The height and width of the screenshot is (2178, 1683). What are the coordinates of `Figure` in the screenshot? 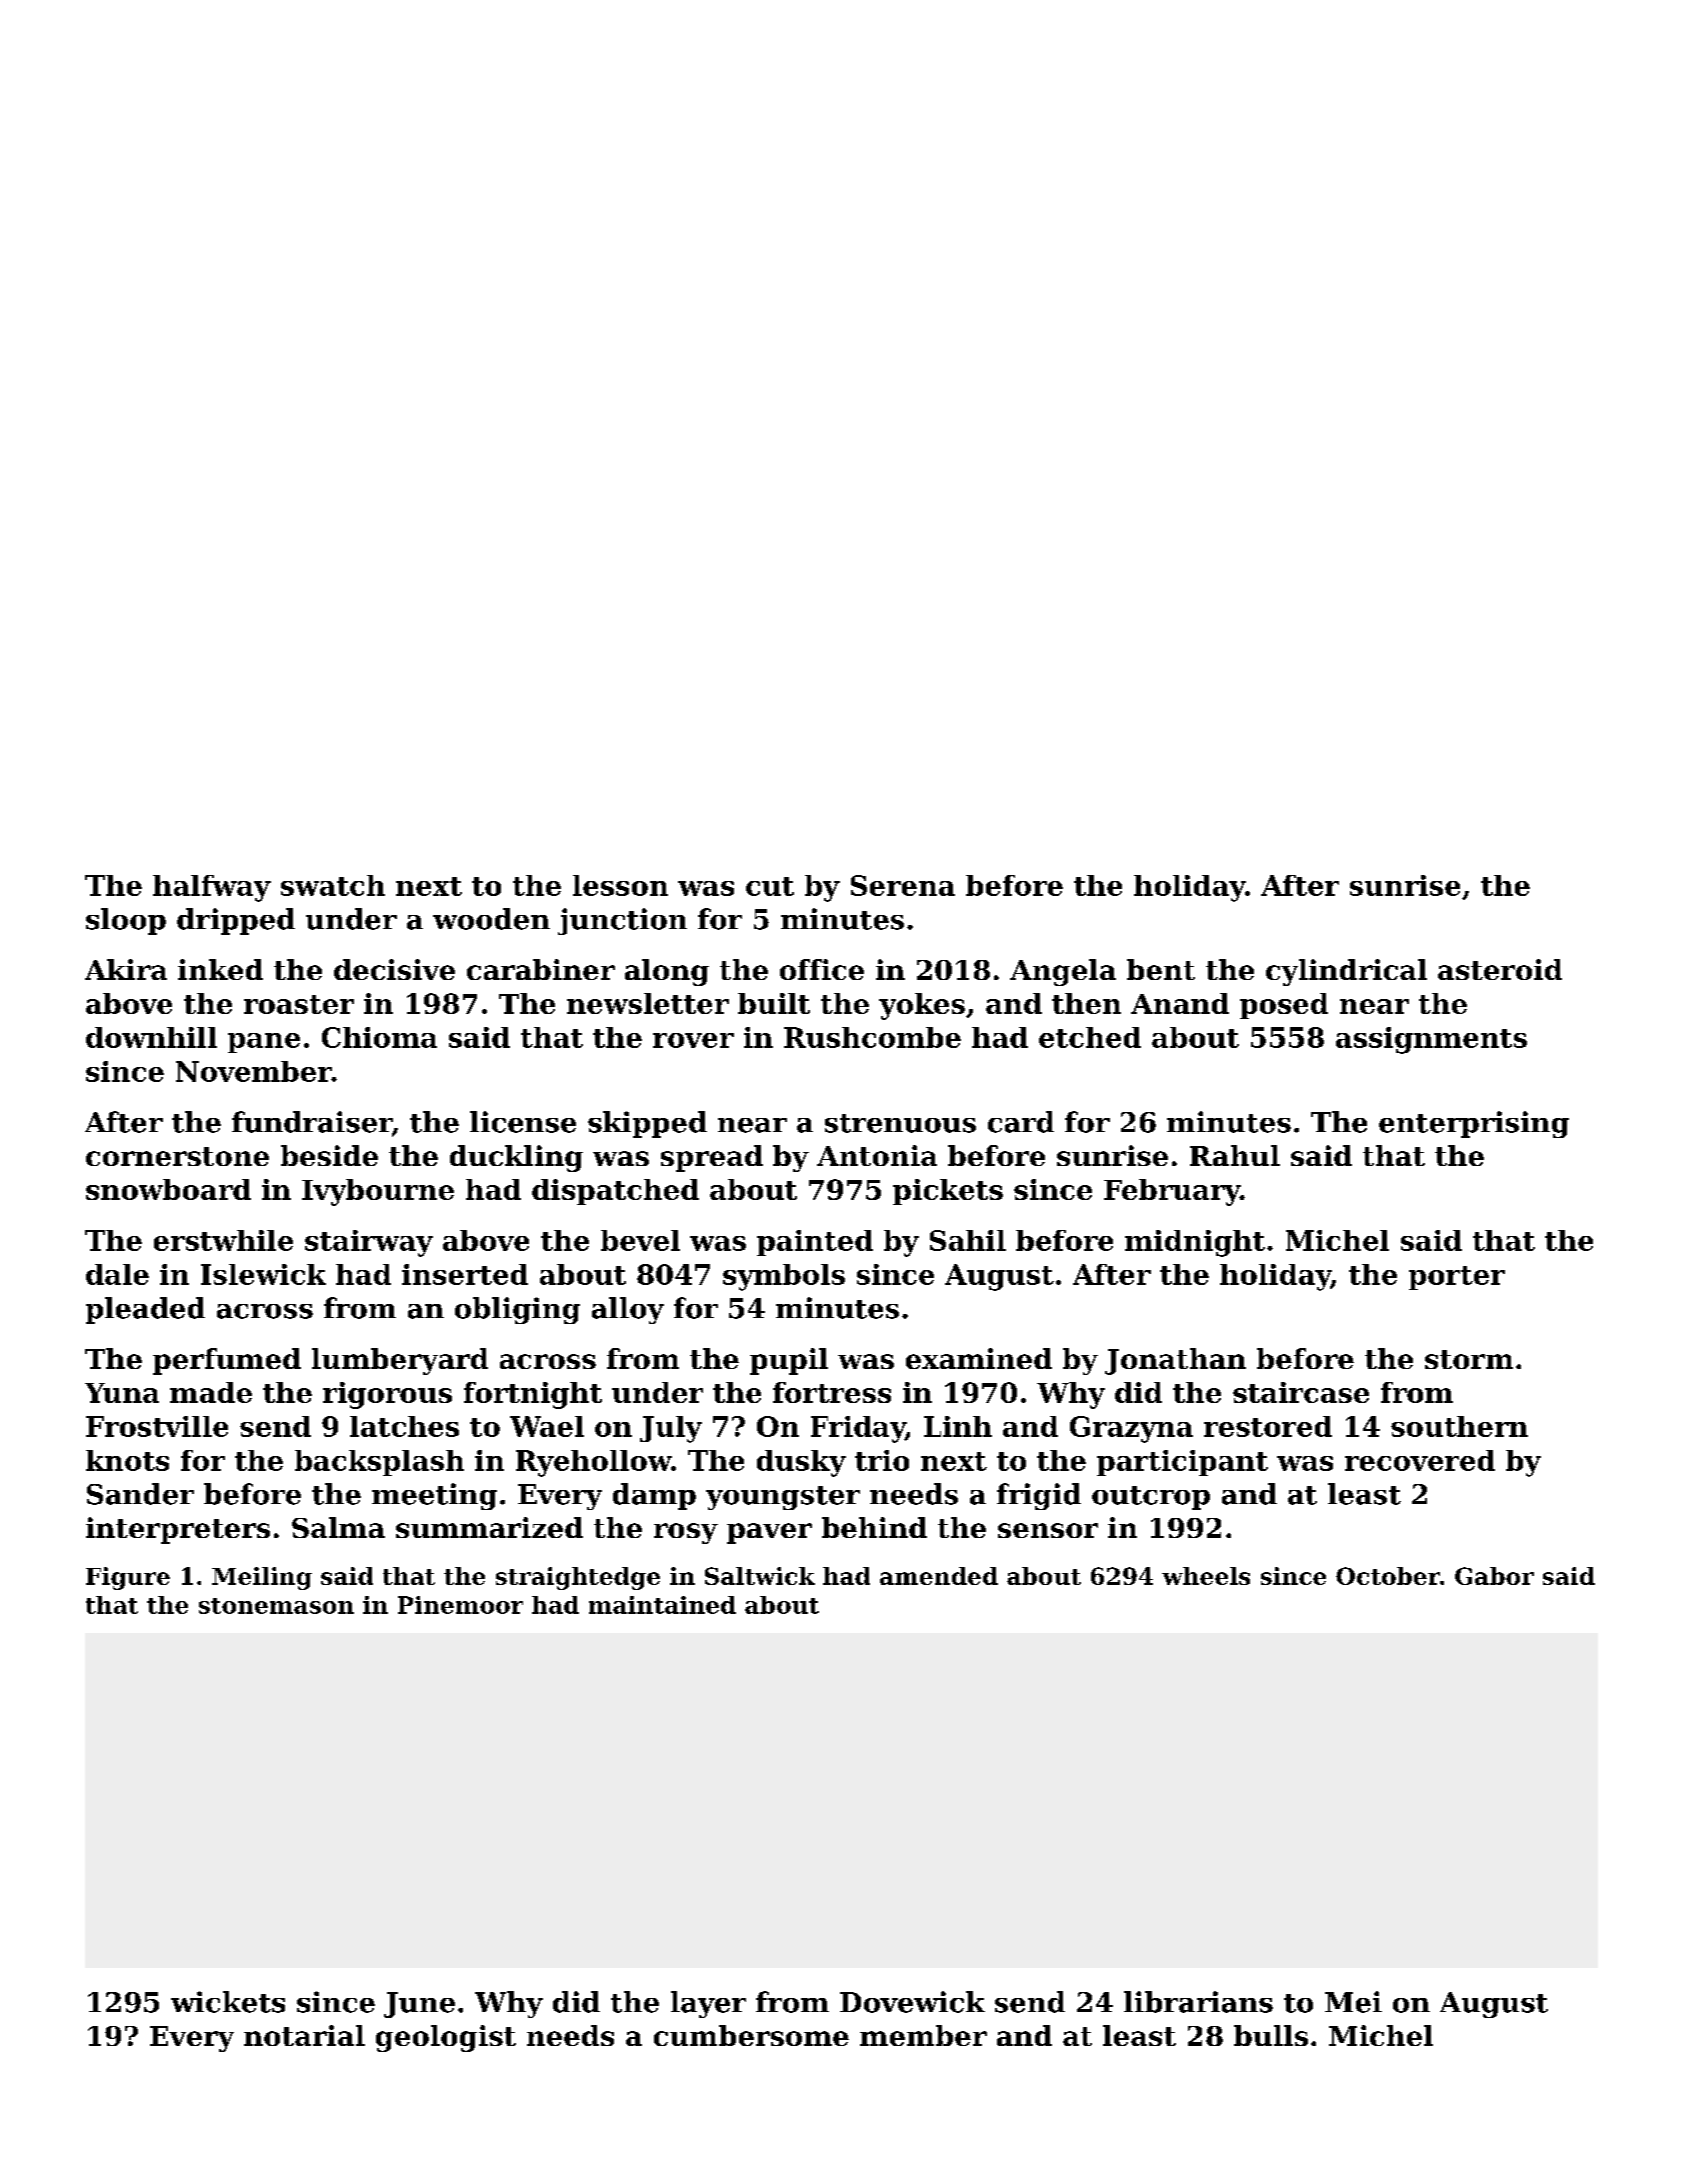 It's located at (128, 1578).
